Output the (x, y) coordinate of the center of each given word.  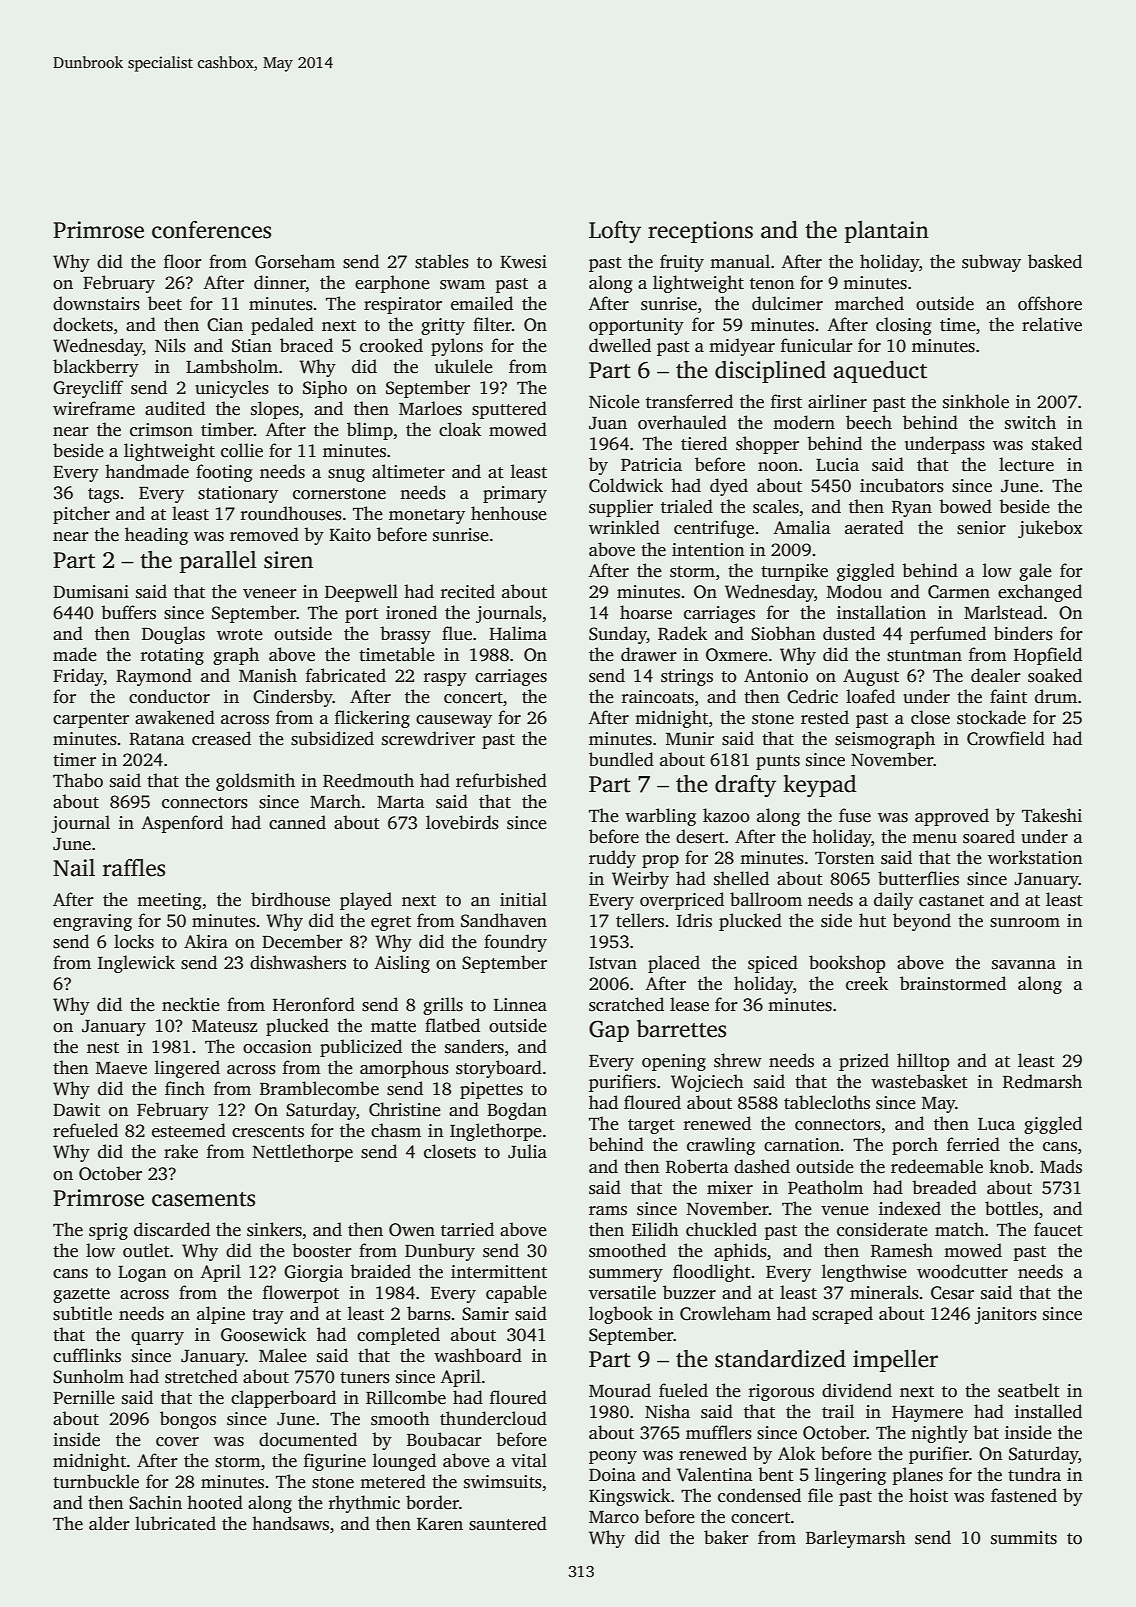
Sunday (618, 635)
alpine (221, 1315)
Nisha (667, 1411)
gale (1035, 572)
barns (429, 1313)
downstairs (96, 303)
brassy (405, 635)
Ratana (157, 739)
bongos (188, 1420)
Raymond (154, 677)
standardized (780, 1359)
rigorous (781, 1392)
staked (1057, 443)
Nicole (614, 401)
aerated (874, 527)
